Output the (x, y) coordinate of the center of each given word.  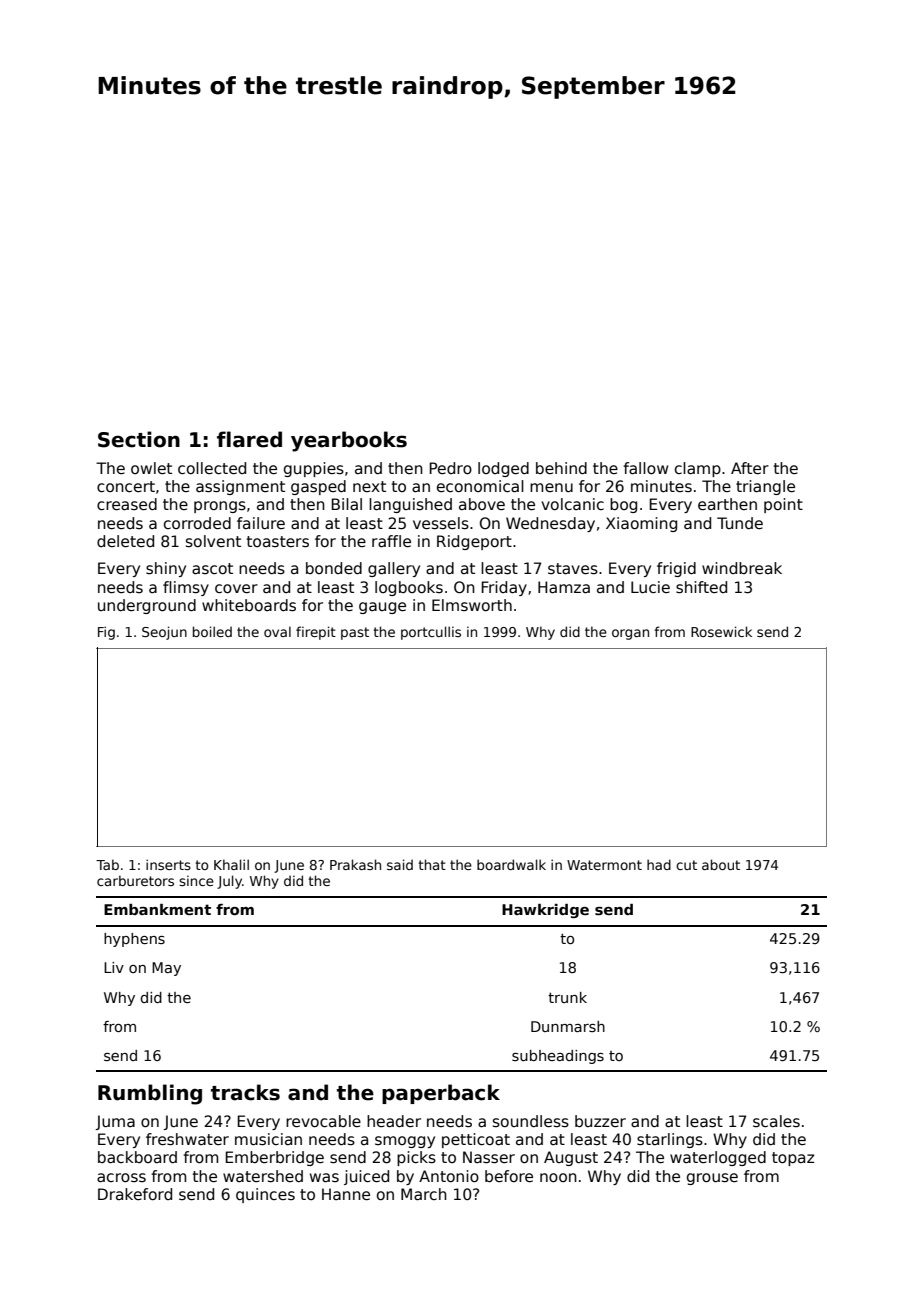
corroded (197, 523)
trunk (567, 997)
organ (630, 634)
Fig (106, 633)
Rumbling (150, 1094)
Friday (504, 588)
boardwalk (511, 864)
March (424, 1194)
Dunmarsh (568, 1026)
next (369, 486)
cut (686, 865)
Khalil (231, 864)
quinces (265, 1195)
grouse (712, 1179)
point (783, 505)
